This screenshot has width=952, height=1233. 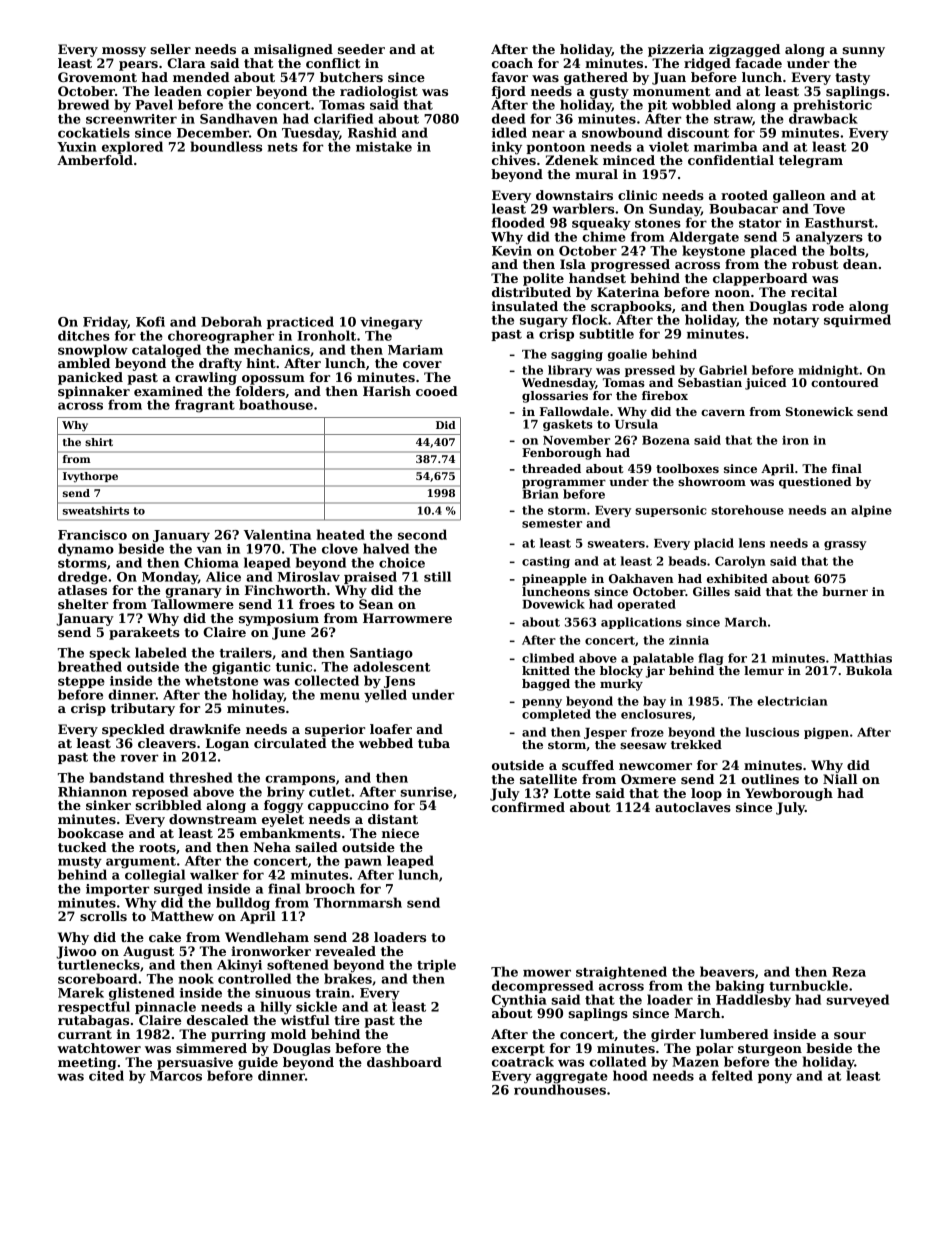 I want to click on stator, so click(x=760, y=223).
